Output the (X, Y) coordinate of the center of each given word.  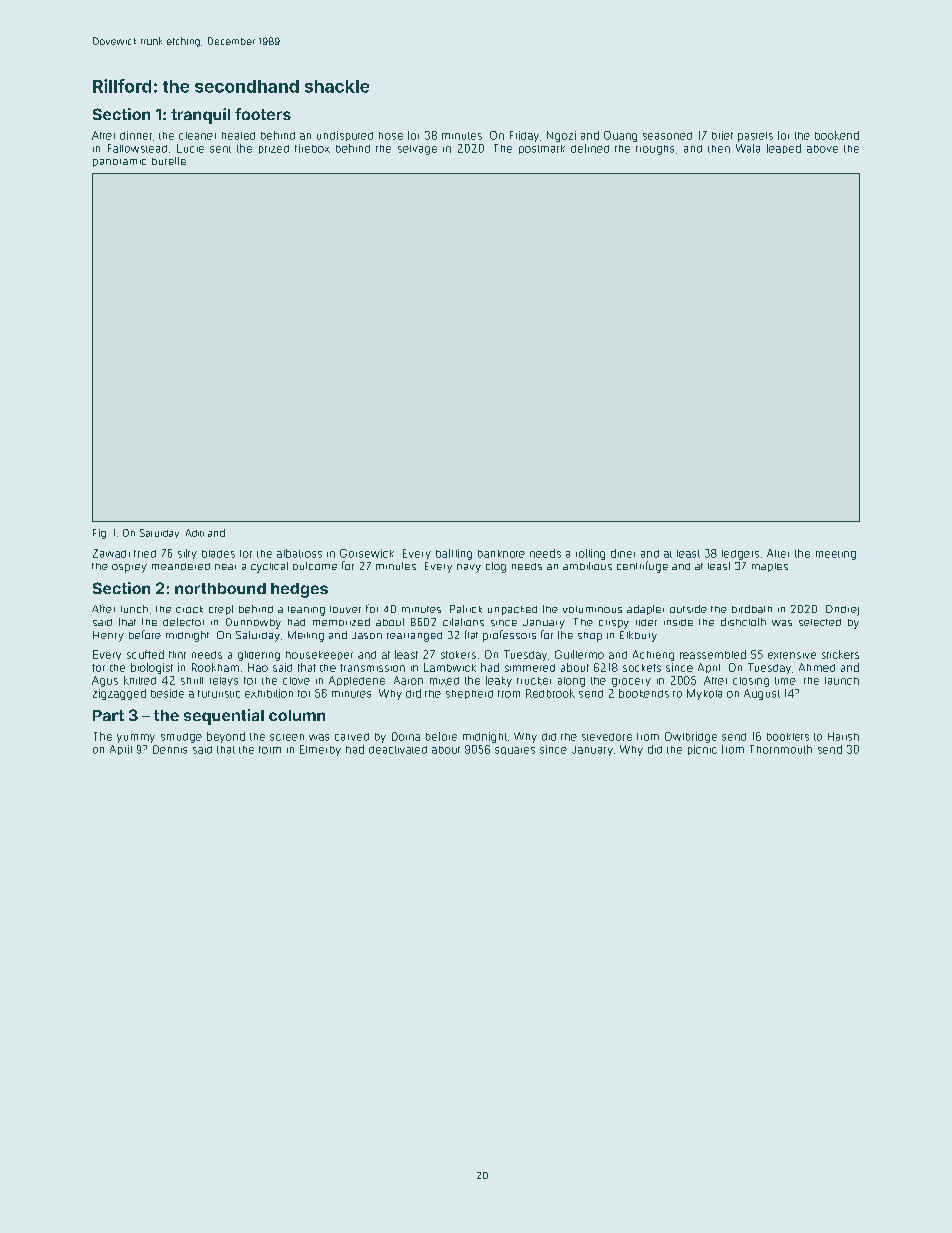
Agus (105, 681)
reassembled (713, 654)
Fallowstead (137, 148)
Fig (99, 534)
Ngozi (561, 136)
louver (345, 609)
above (822, 149)
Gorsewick (367, 553)
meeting (836, 555)
